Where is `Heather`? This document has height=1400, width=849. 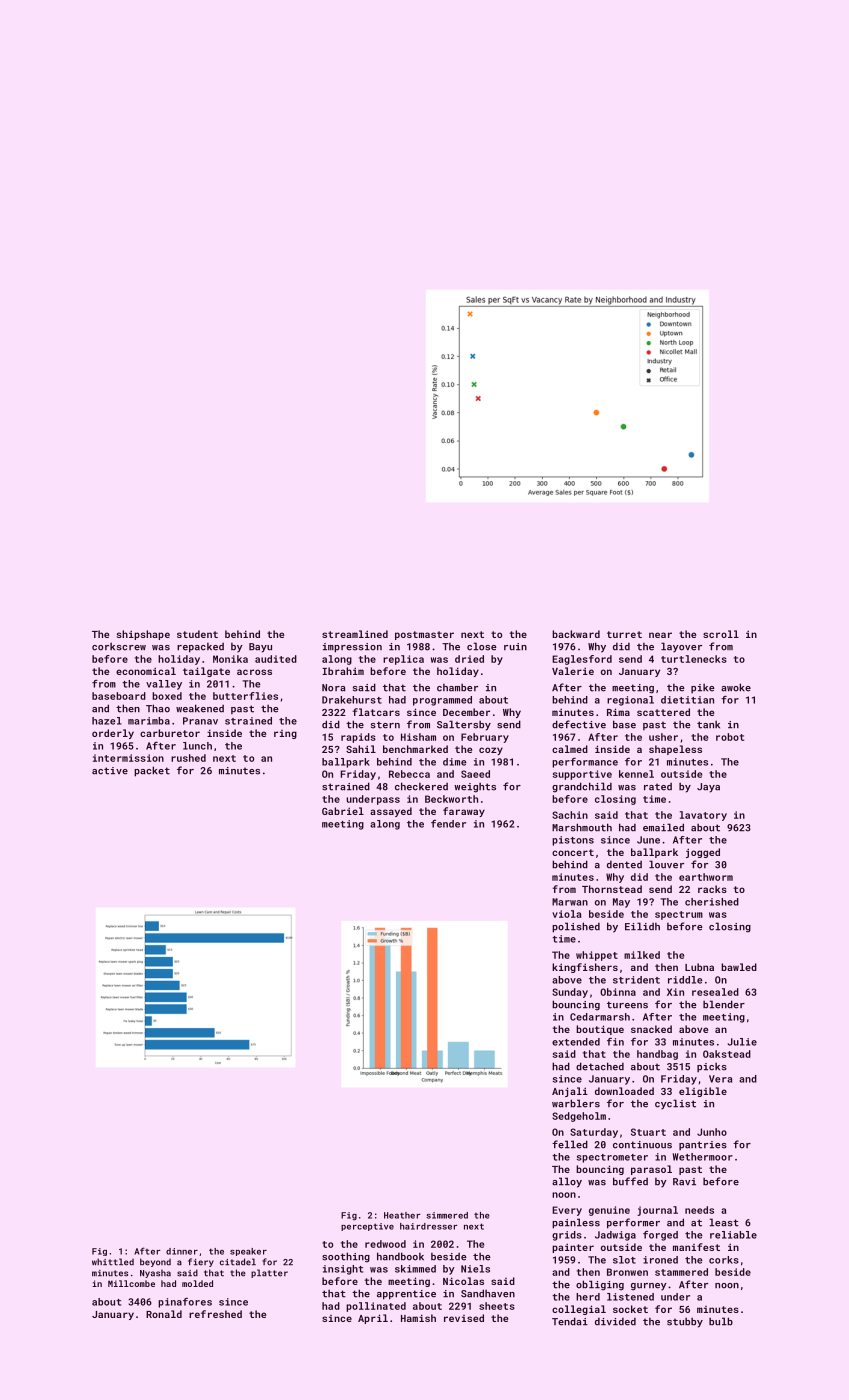 Heather is located at coordinates (402, 1215).
